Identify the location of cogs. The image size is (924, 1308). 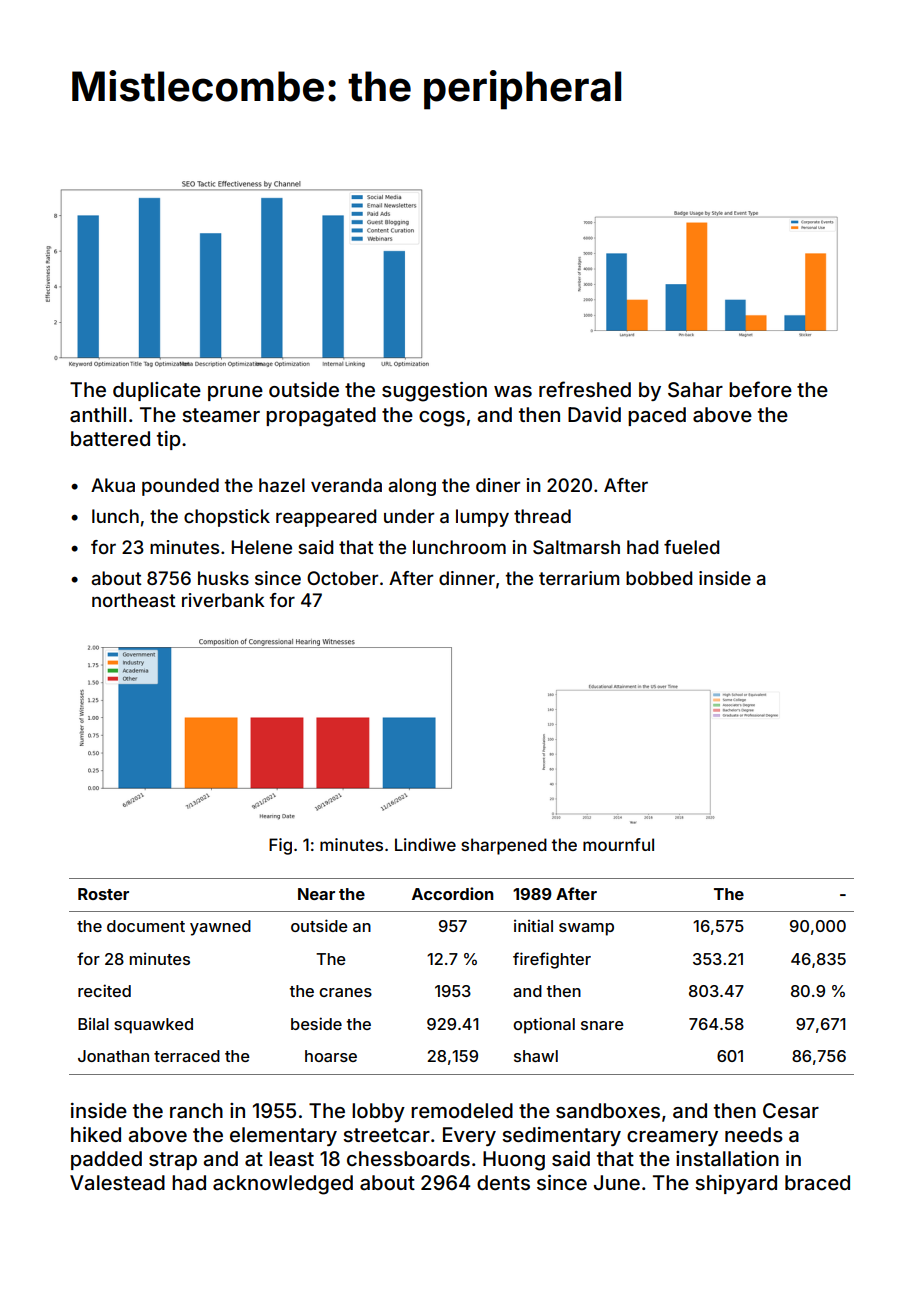
(442, 419).
